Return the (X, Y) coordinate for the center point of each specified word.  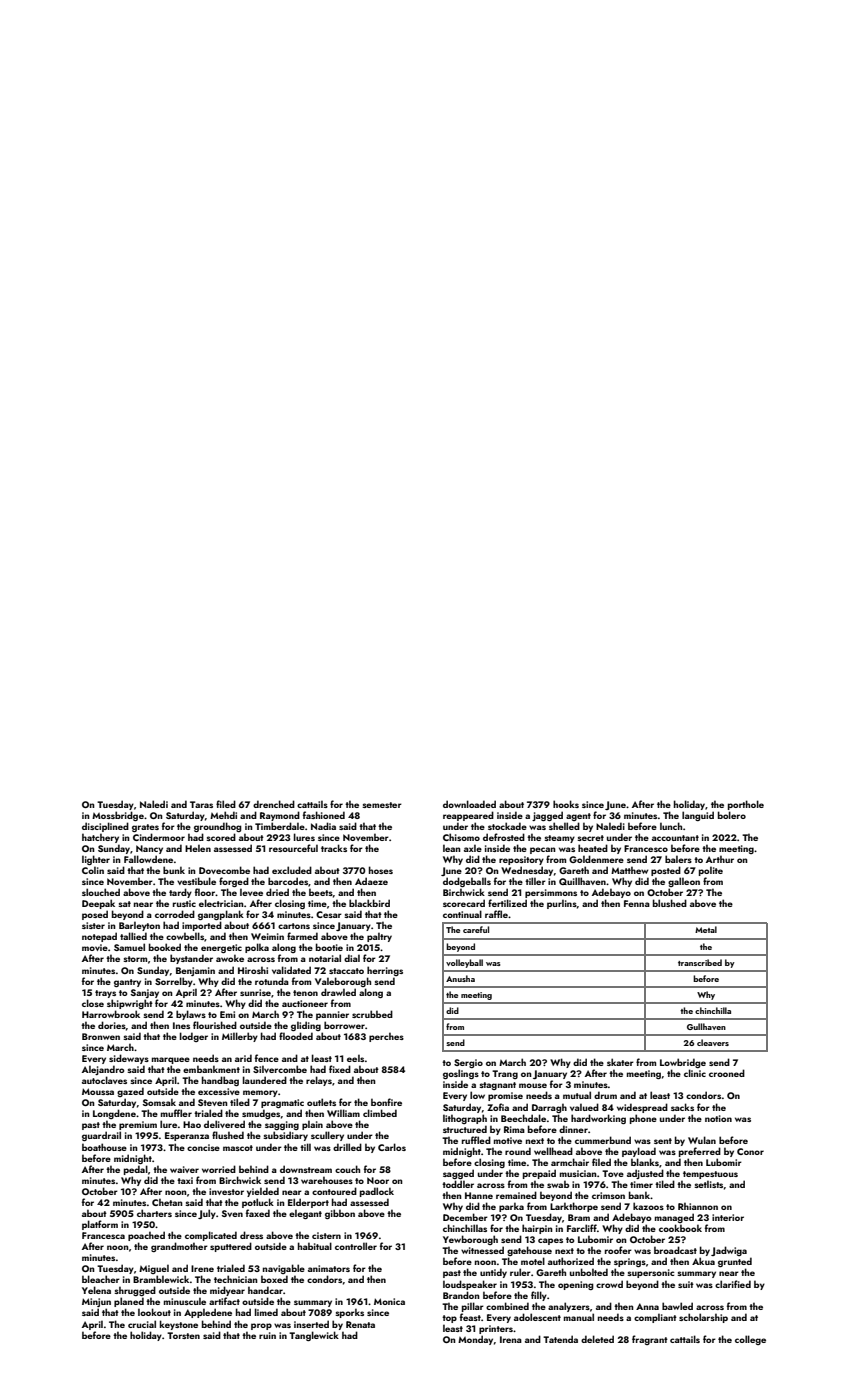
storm (135, 959)
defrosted (504, 837)
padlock (377, 1192)
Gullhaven (706, 1026)
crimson (608, 1195)
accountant (675, 838)
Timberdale (280, 826)
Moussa (98, 1091)
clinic (695, 1073)
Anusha (460, 978)
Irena (511, 1339)
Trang (505, 1074)
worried (219, 1169)
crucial (142, 1324)
